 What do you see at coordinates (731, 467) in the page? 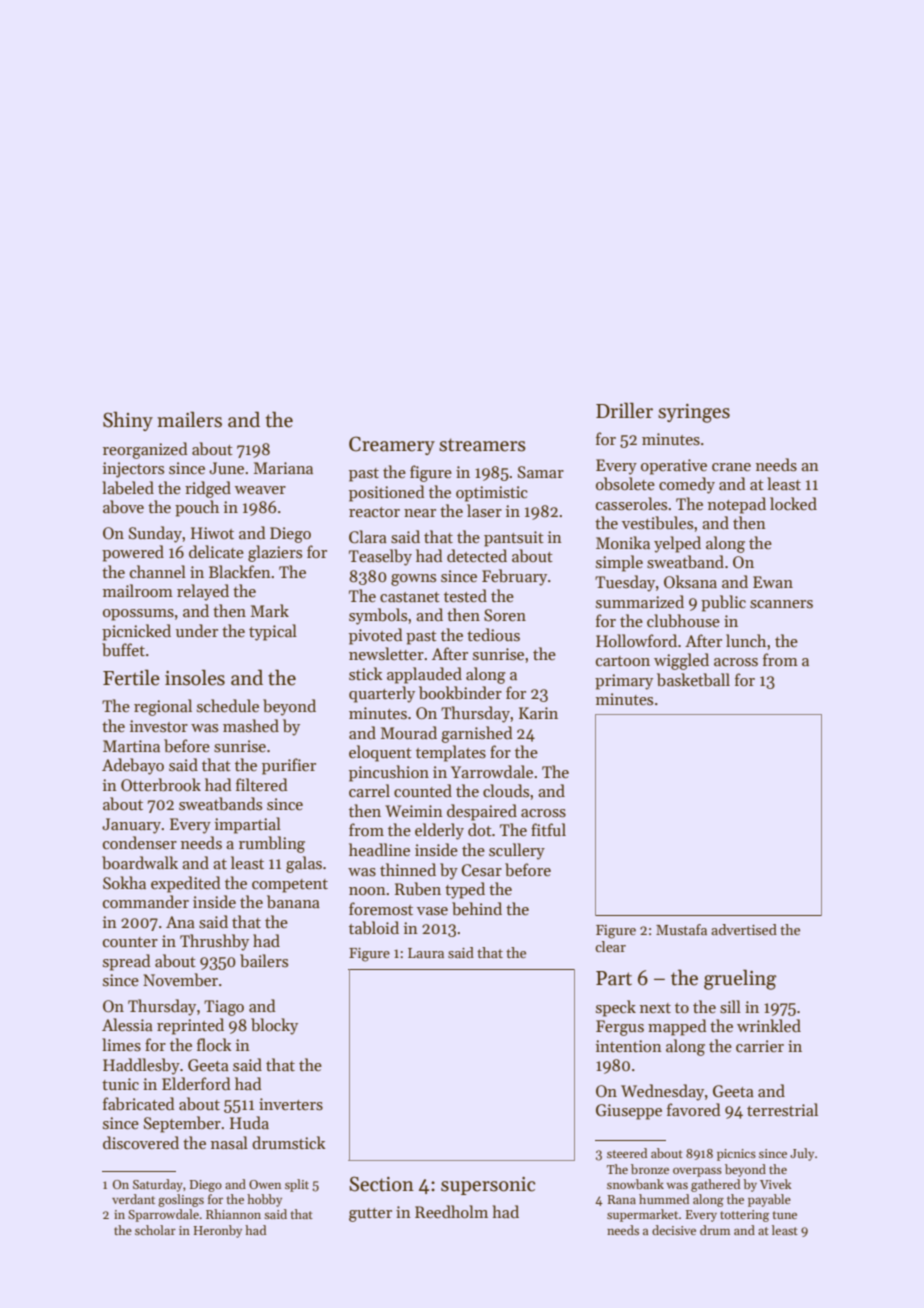
I see `crane` at bounding box center [731, 467].
